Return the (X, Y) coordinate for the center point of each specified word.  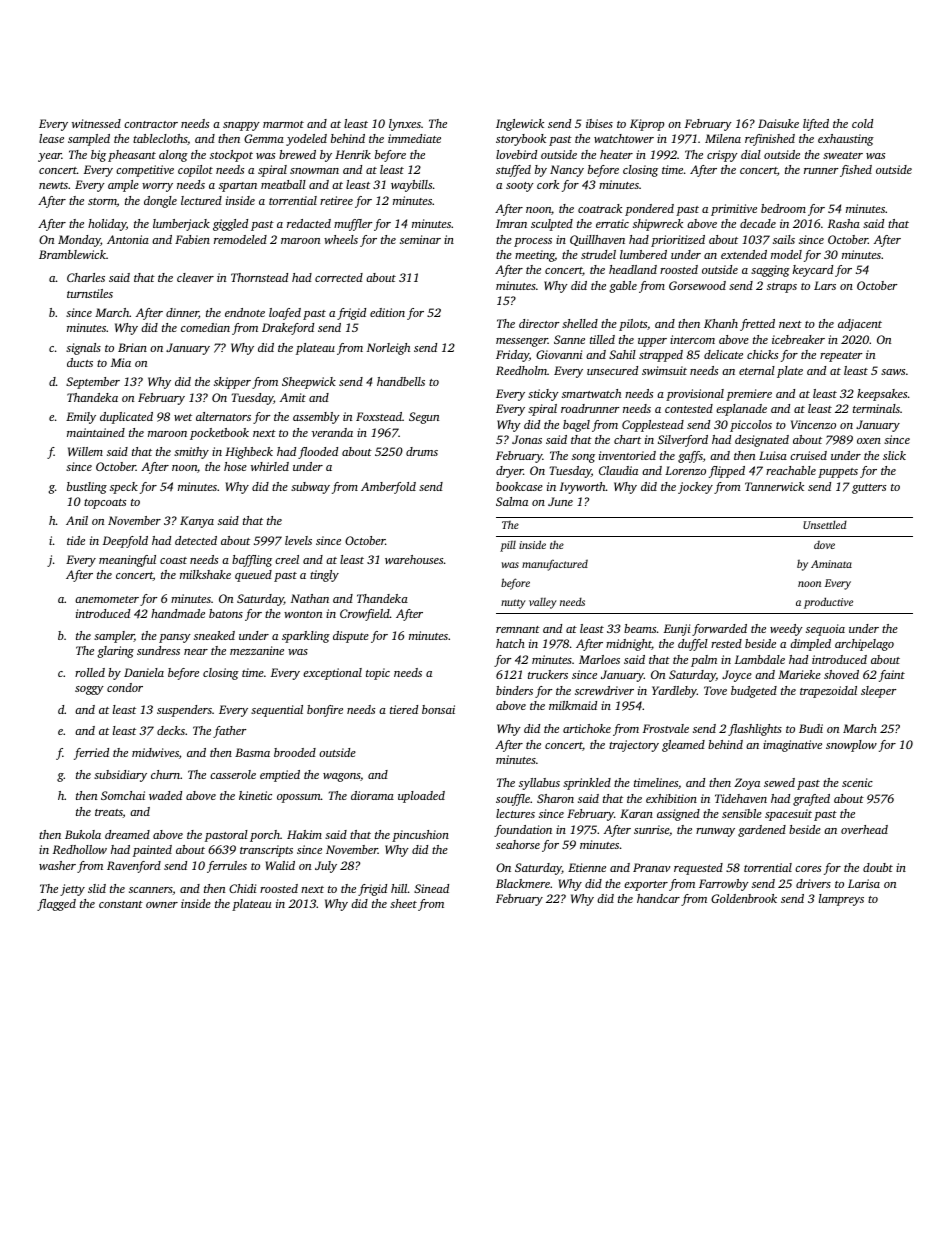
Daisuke (778, 123)
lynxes (405, 125)
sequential (277, 711)
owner (162, 905)
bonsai (438, 709)
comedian (205, 327)
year (50, 157)
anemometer (107, 599)
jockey (695, 488)
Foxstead (379, 416)
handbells (401, 381)
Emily (81, 418)
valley (543, 603)
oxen (869, 441)
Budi (811, 728)
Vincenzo (813, 424)
